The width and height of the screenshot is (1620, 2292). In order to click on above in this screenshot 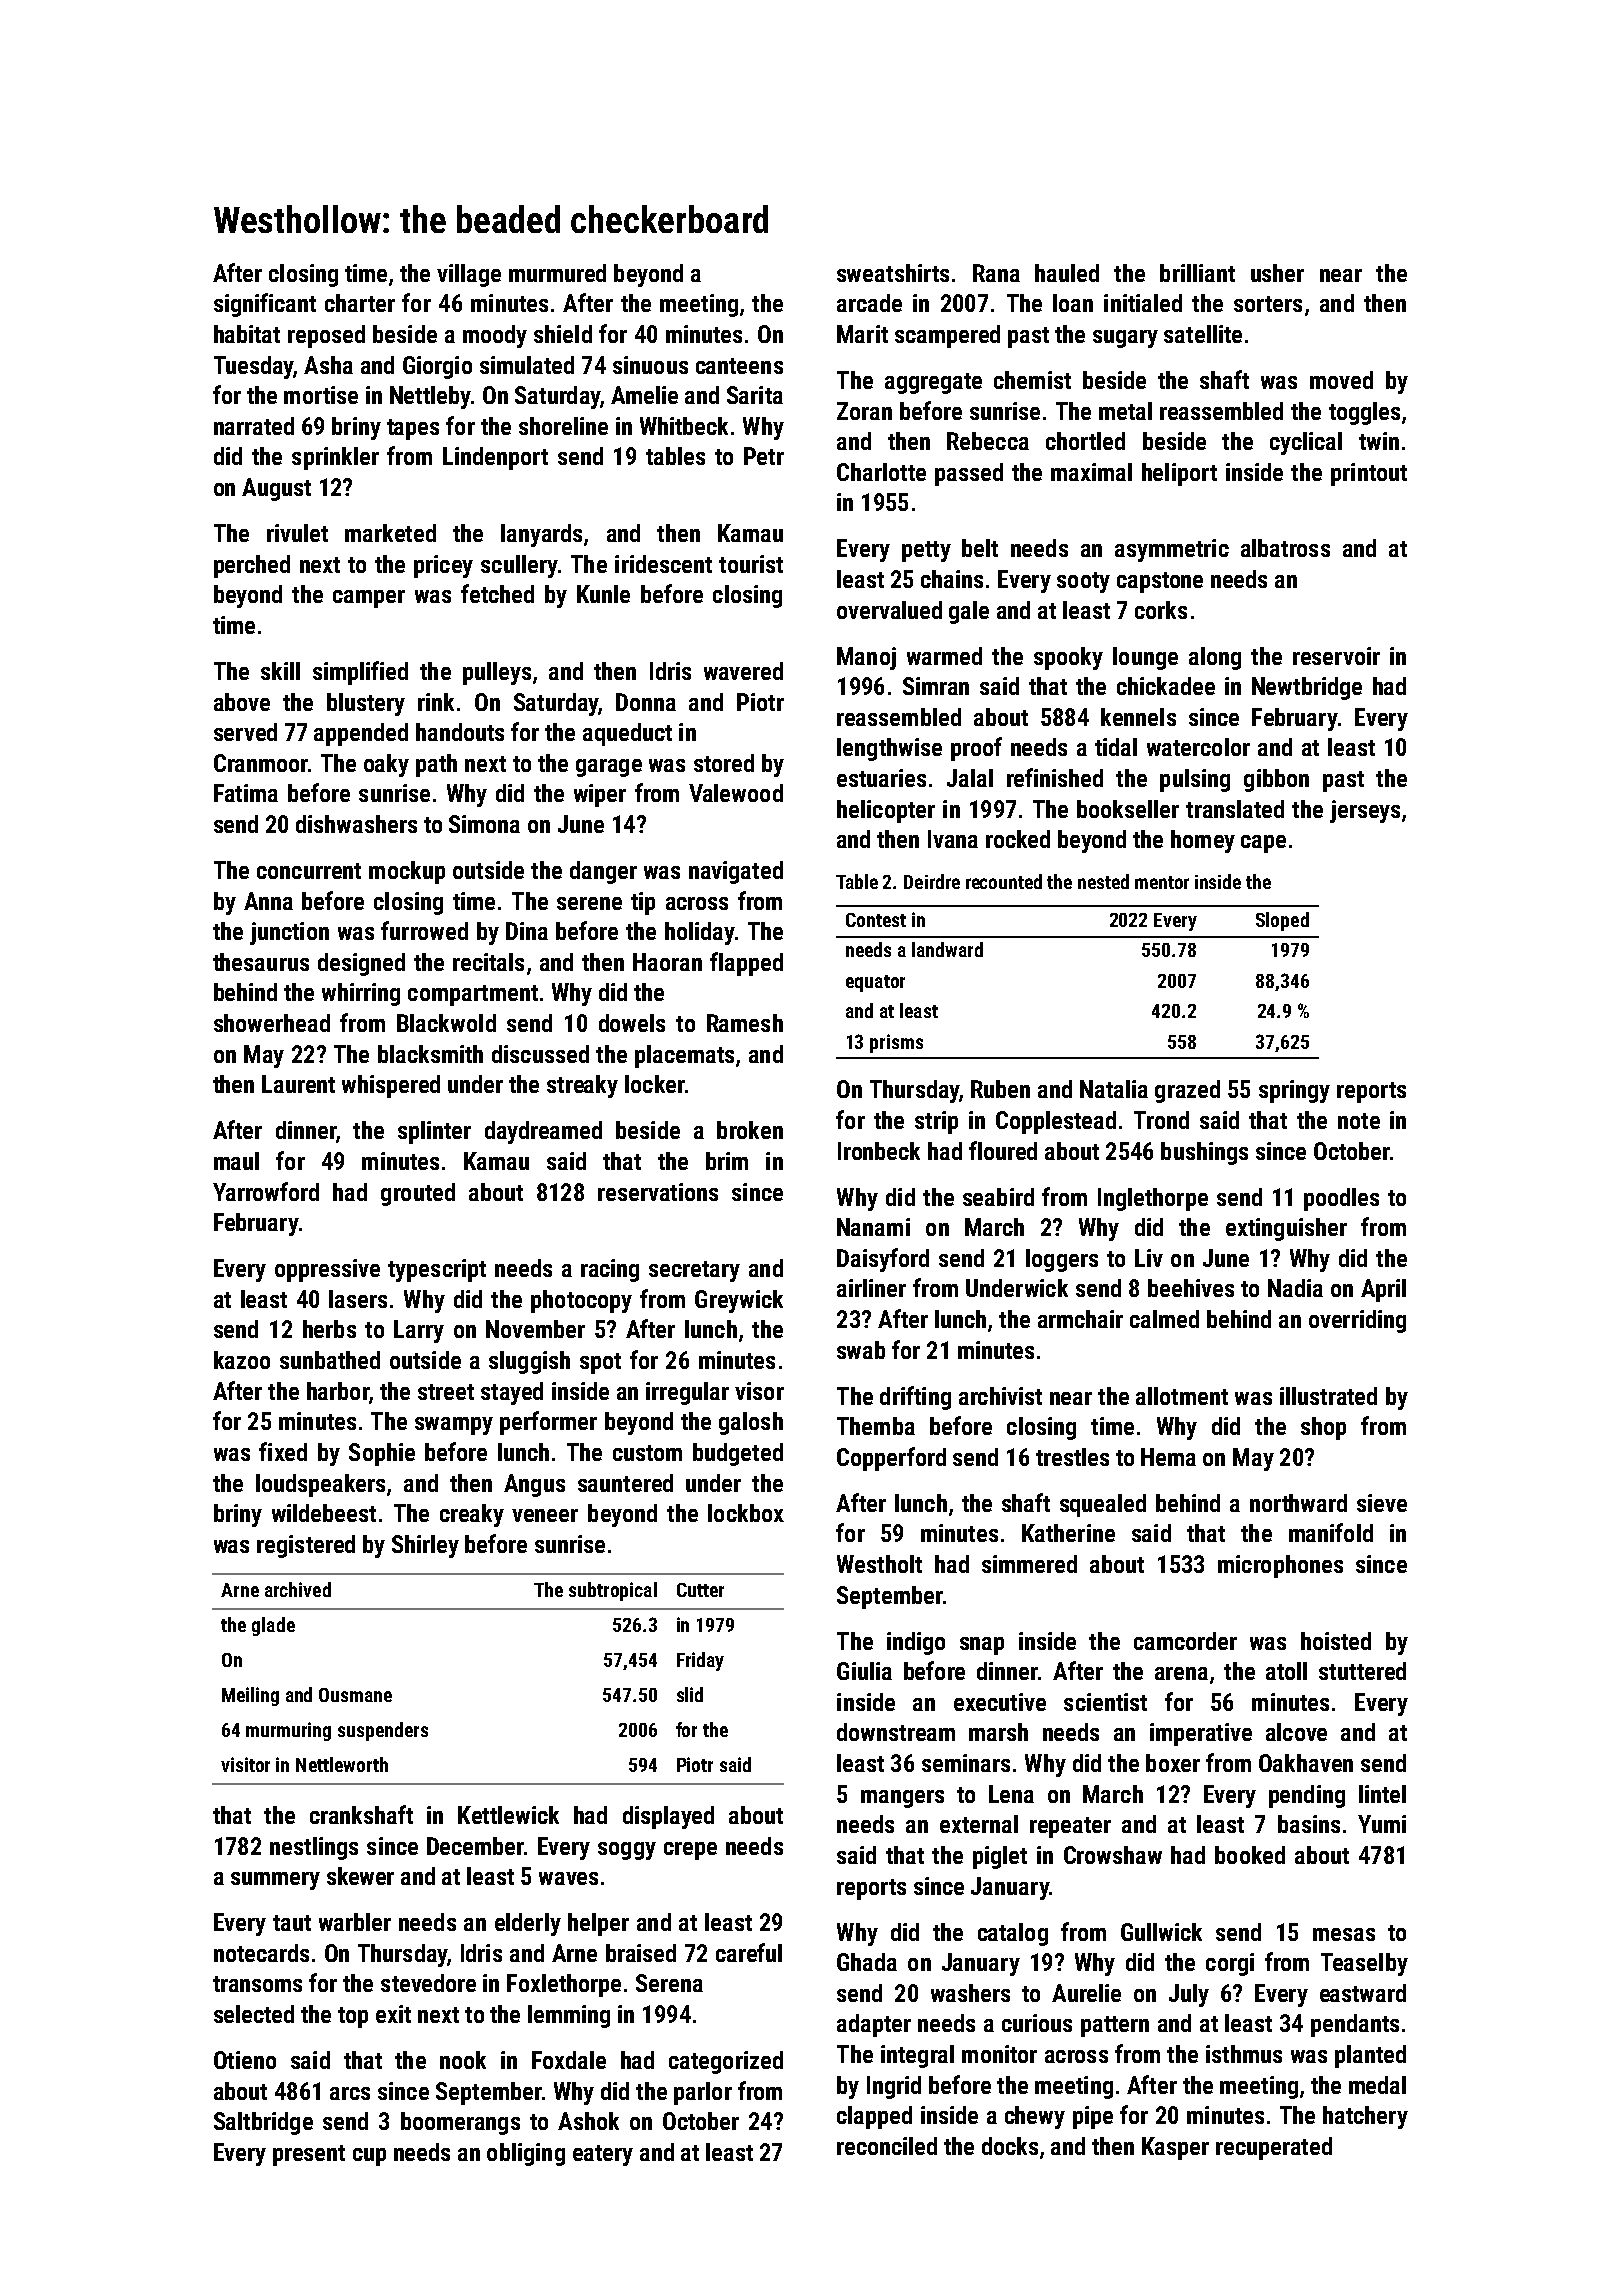, I will do `click(242, 702)`.
